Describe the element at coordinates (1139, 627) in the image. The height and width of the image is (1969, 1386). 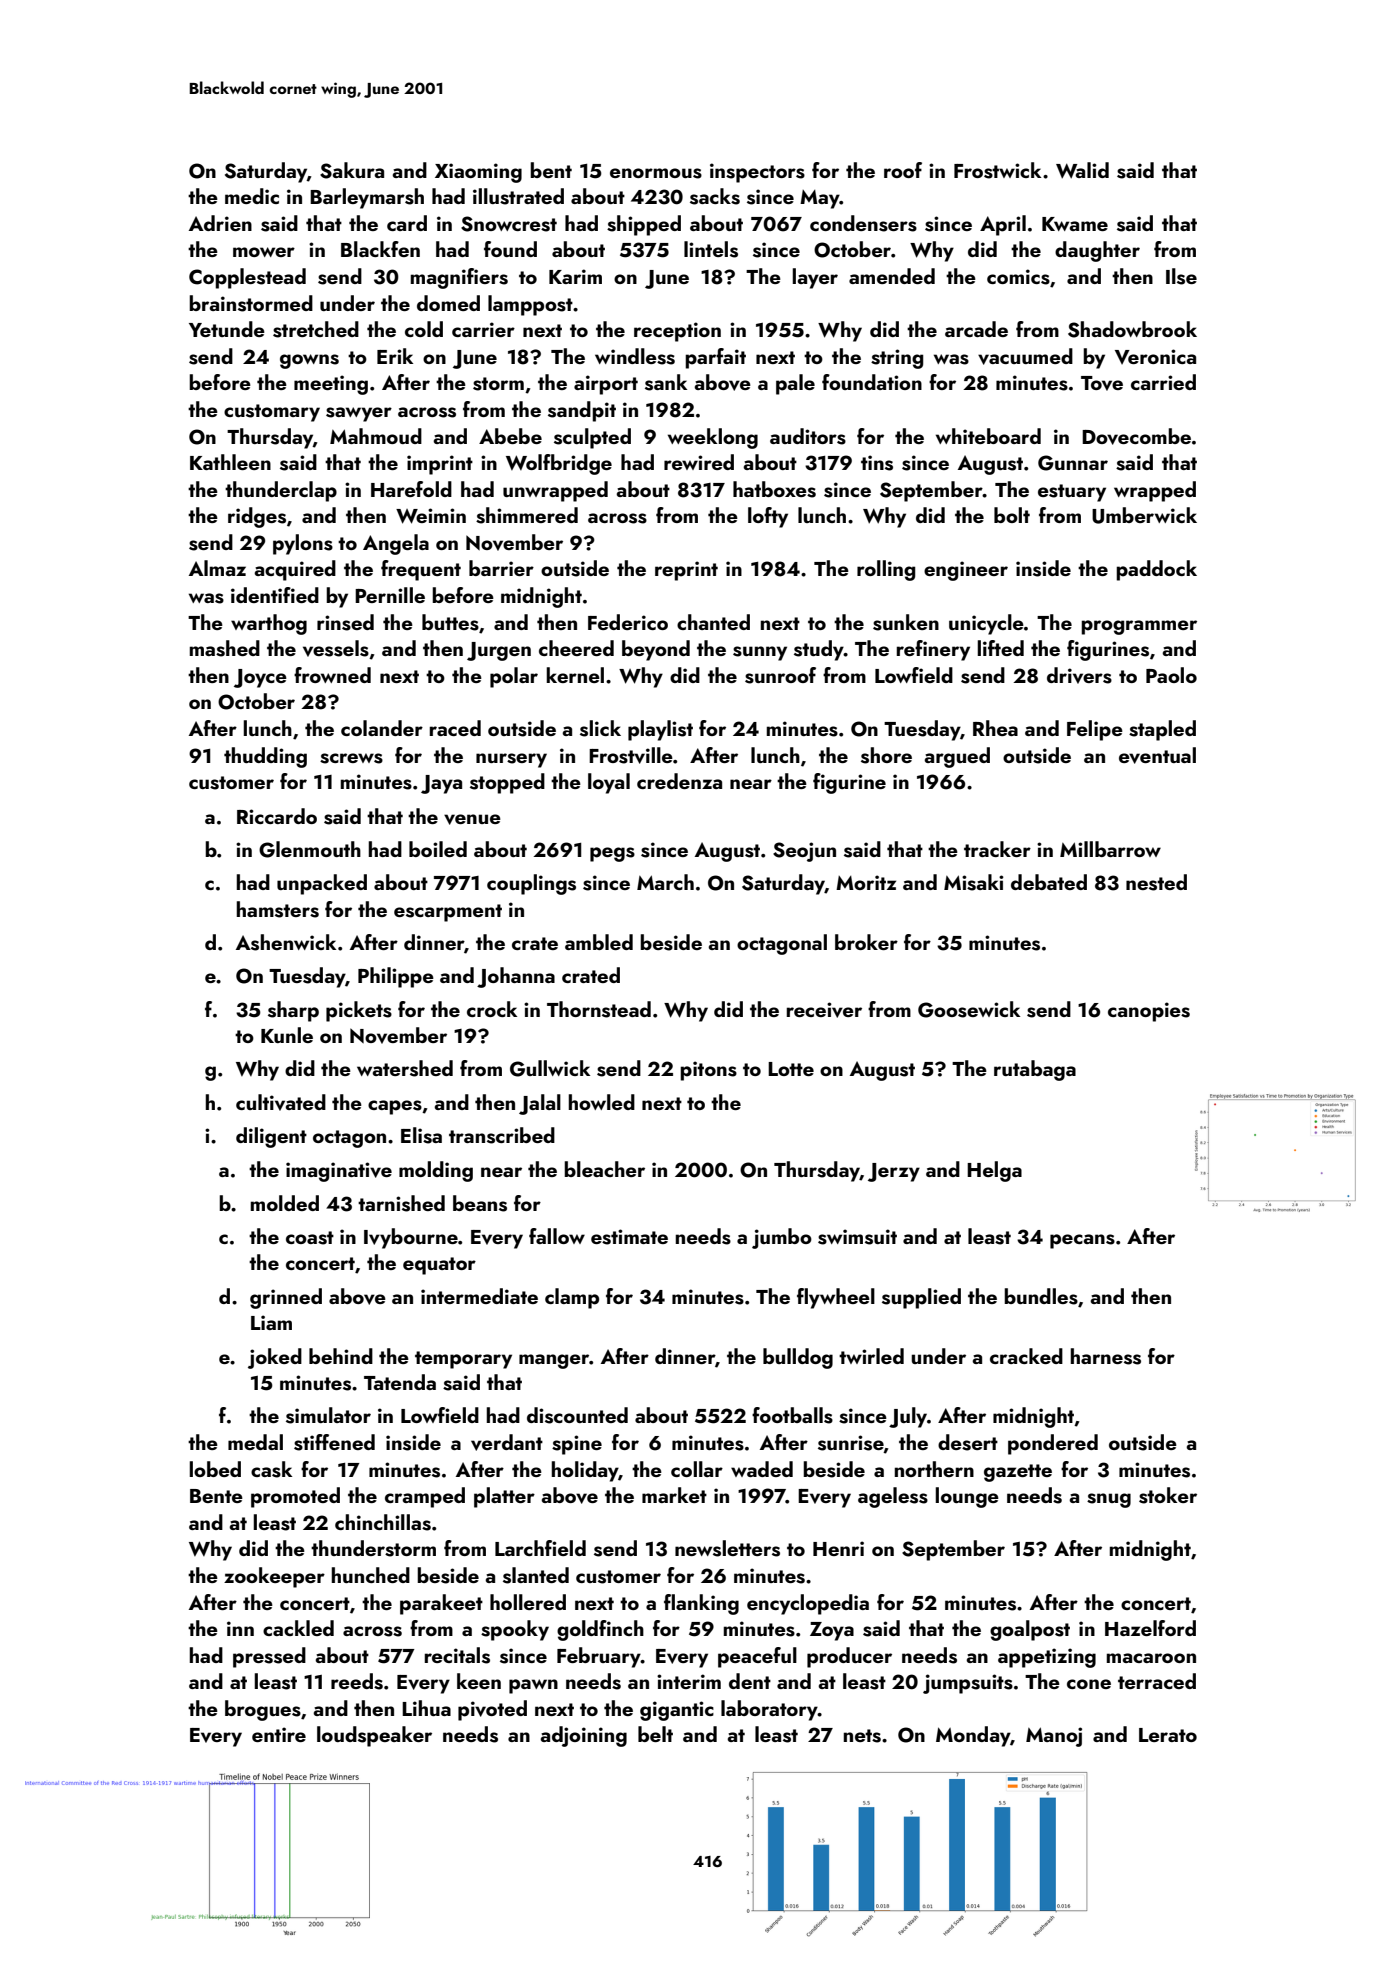
I see `programmer` at that location.
